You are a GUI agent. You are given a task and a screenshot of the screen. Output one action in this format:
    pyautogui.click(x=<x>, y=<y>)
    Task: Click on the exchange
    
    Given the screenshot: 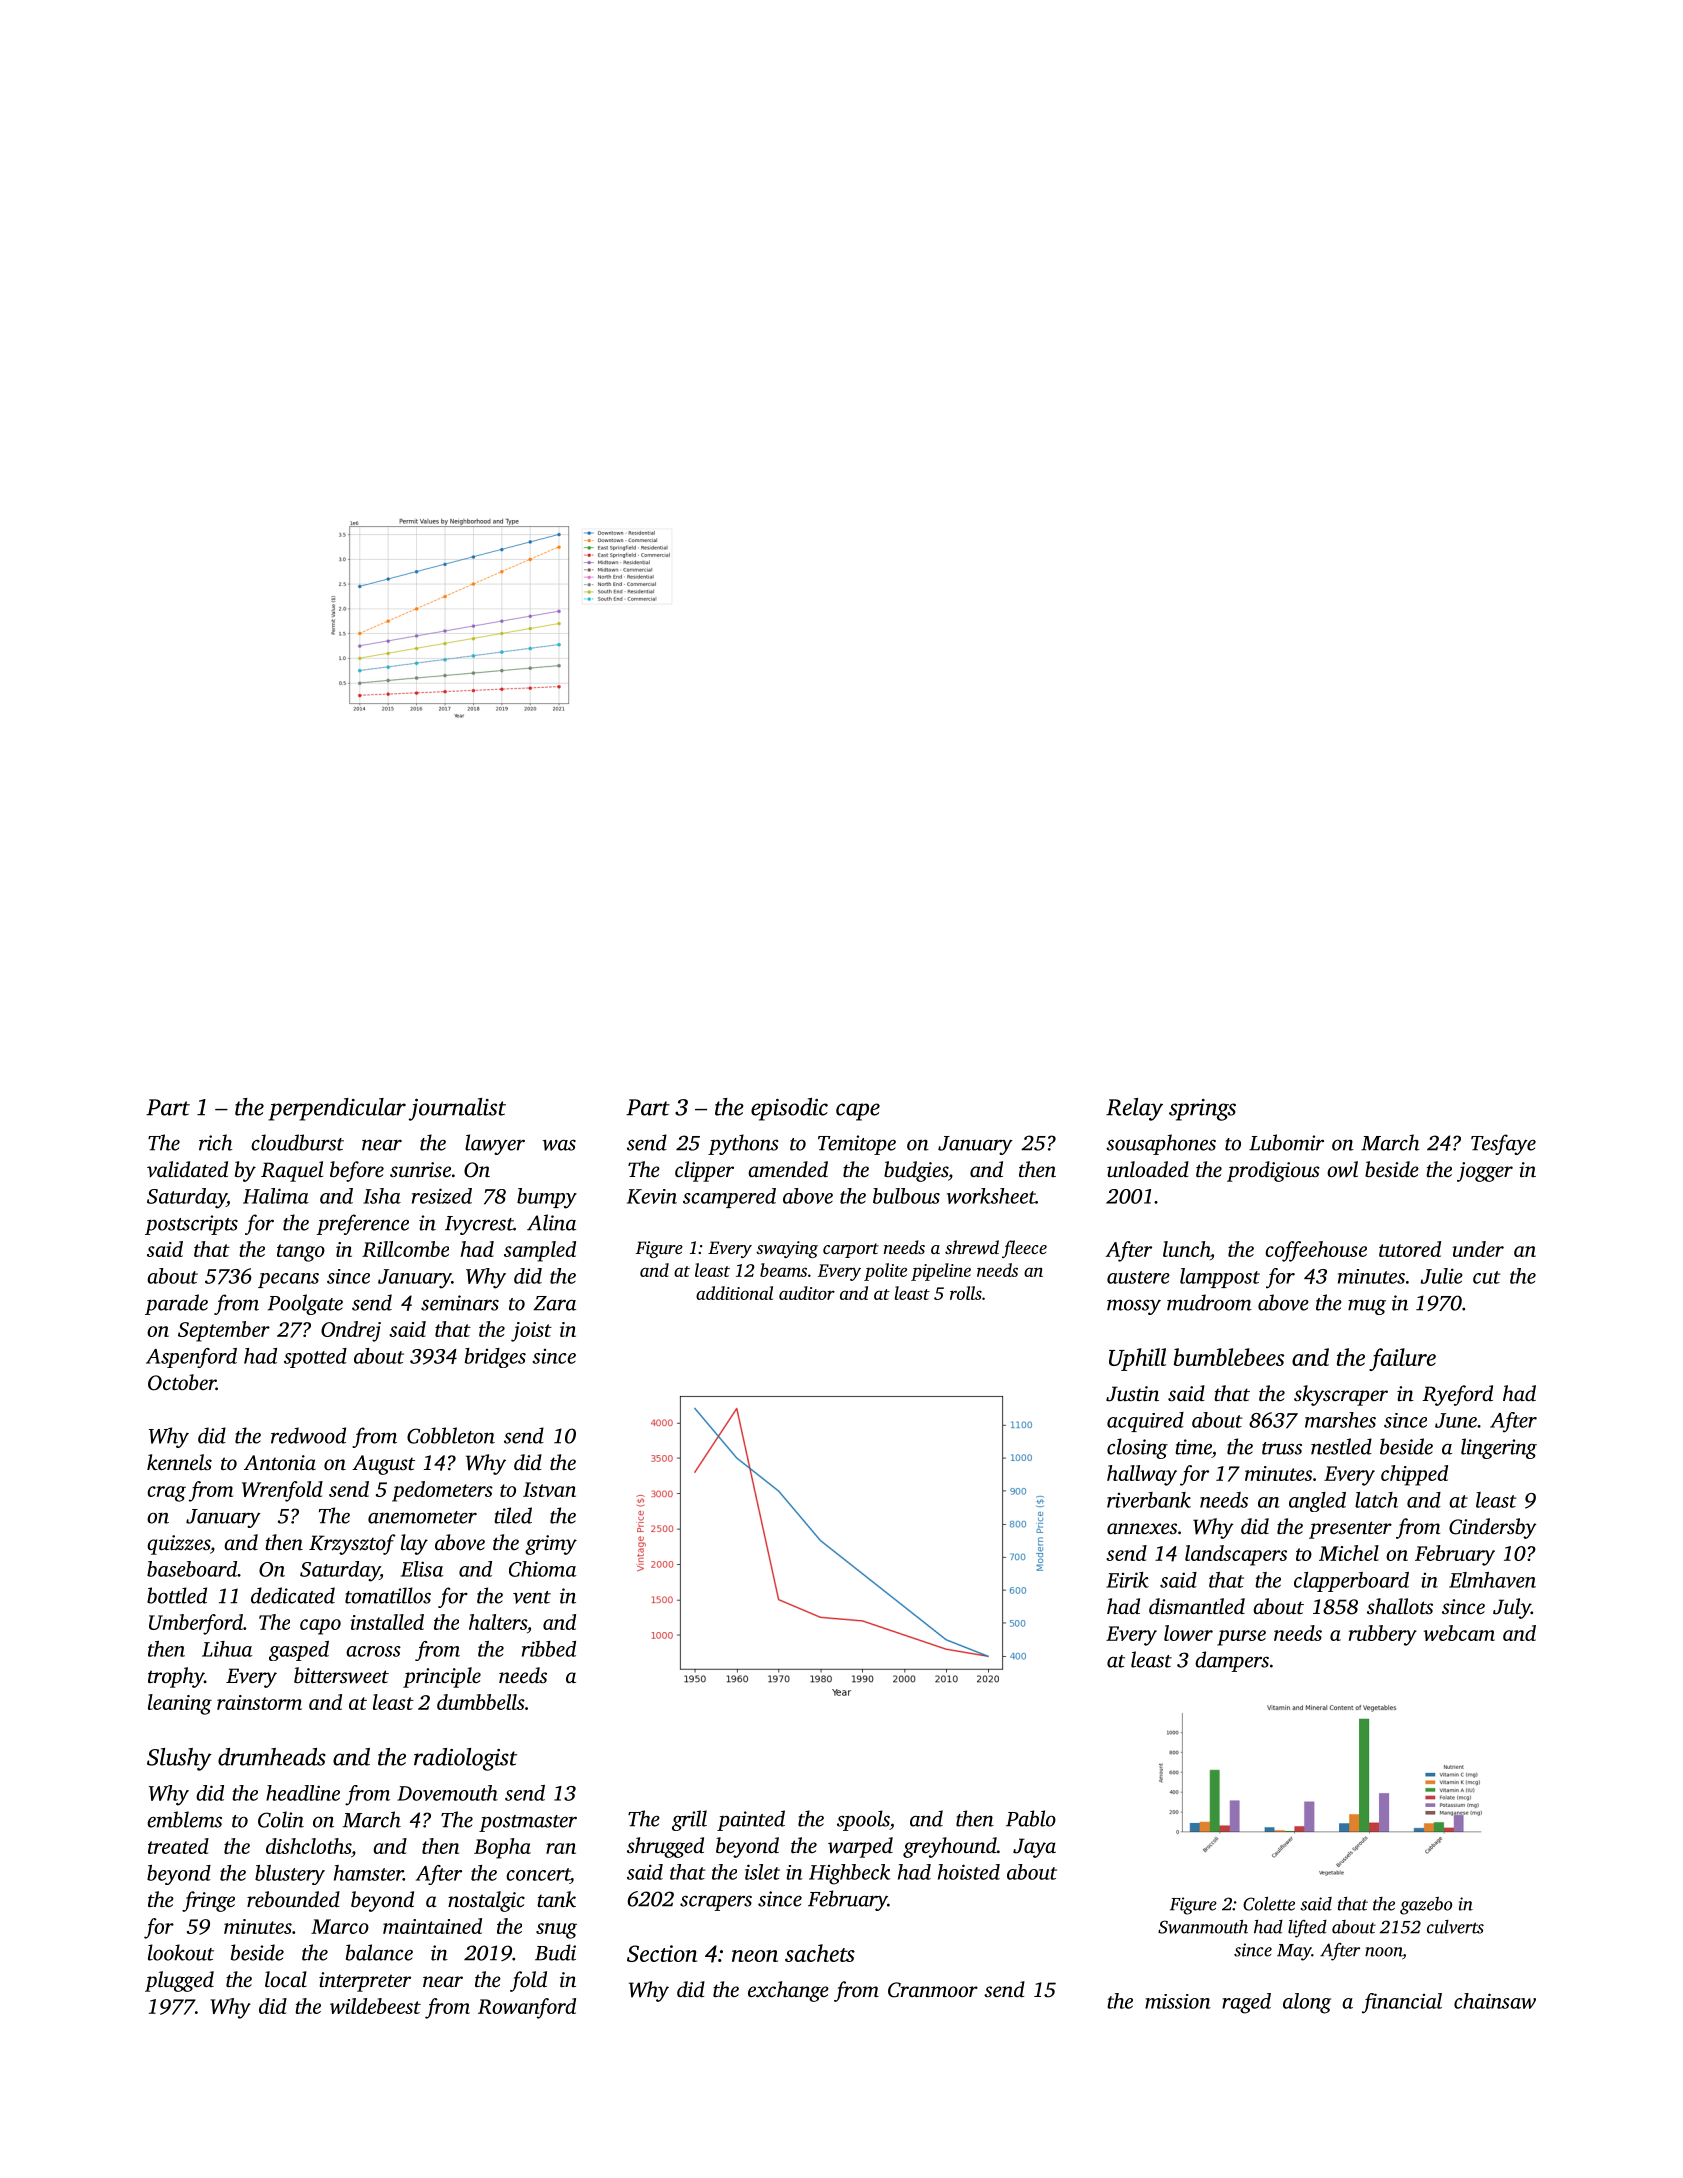 What is the action you would take?
    pyautogui.click(x=788, y=1991)
